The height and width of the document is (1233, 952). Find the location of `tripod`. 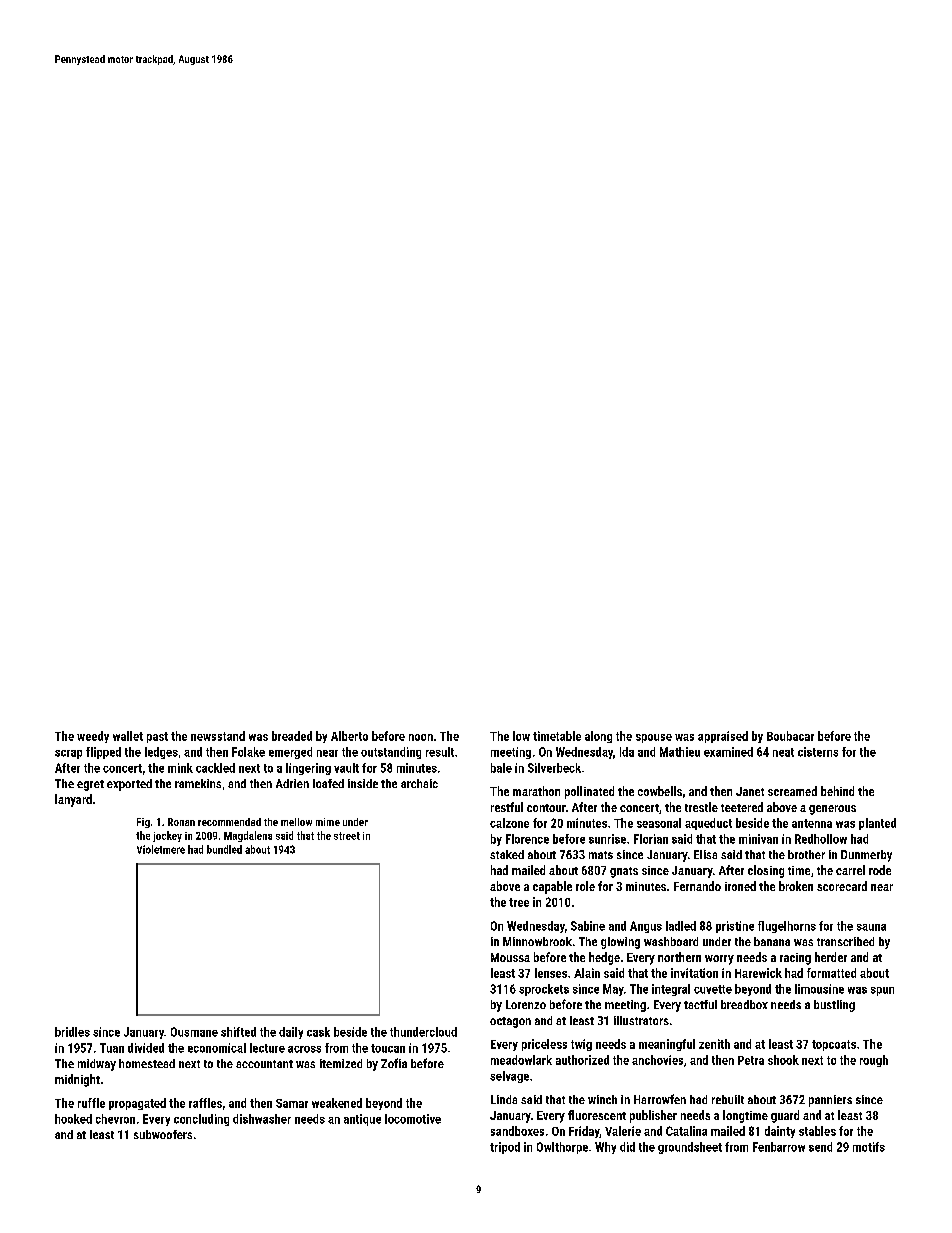

tripod is located at coordinates (505, 1148).
